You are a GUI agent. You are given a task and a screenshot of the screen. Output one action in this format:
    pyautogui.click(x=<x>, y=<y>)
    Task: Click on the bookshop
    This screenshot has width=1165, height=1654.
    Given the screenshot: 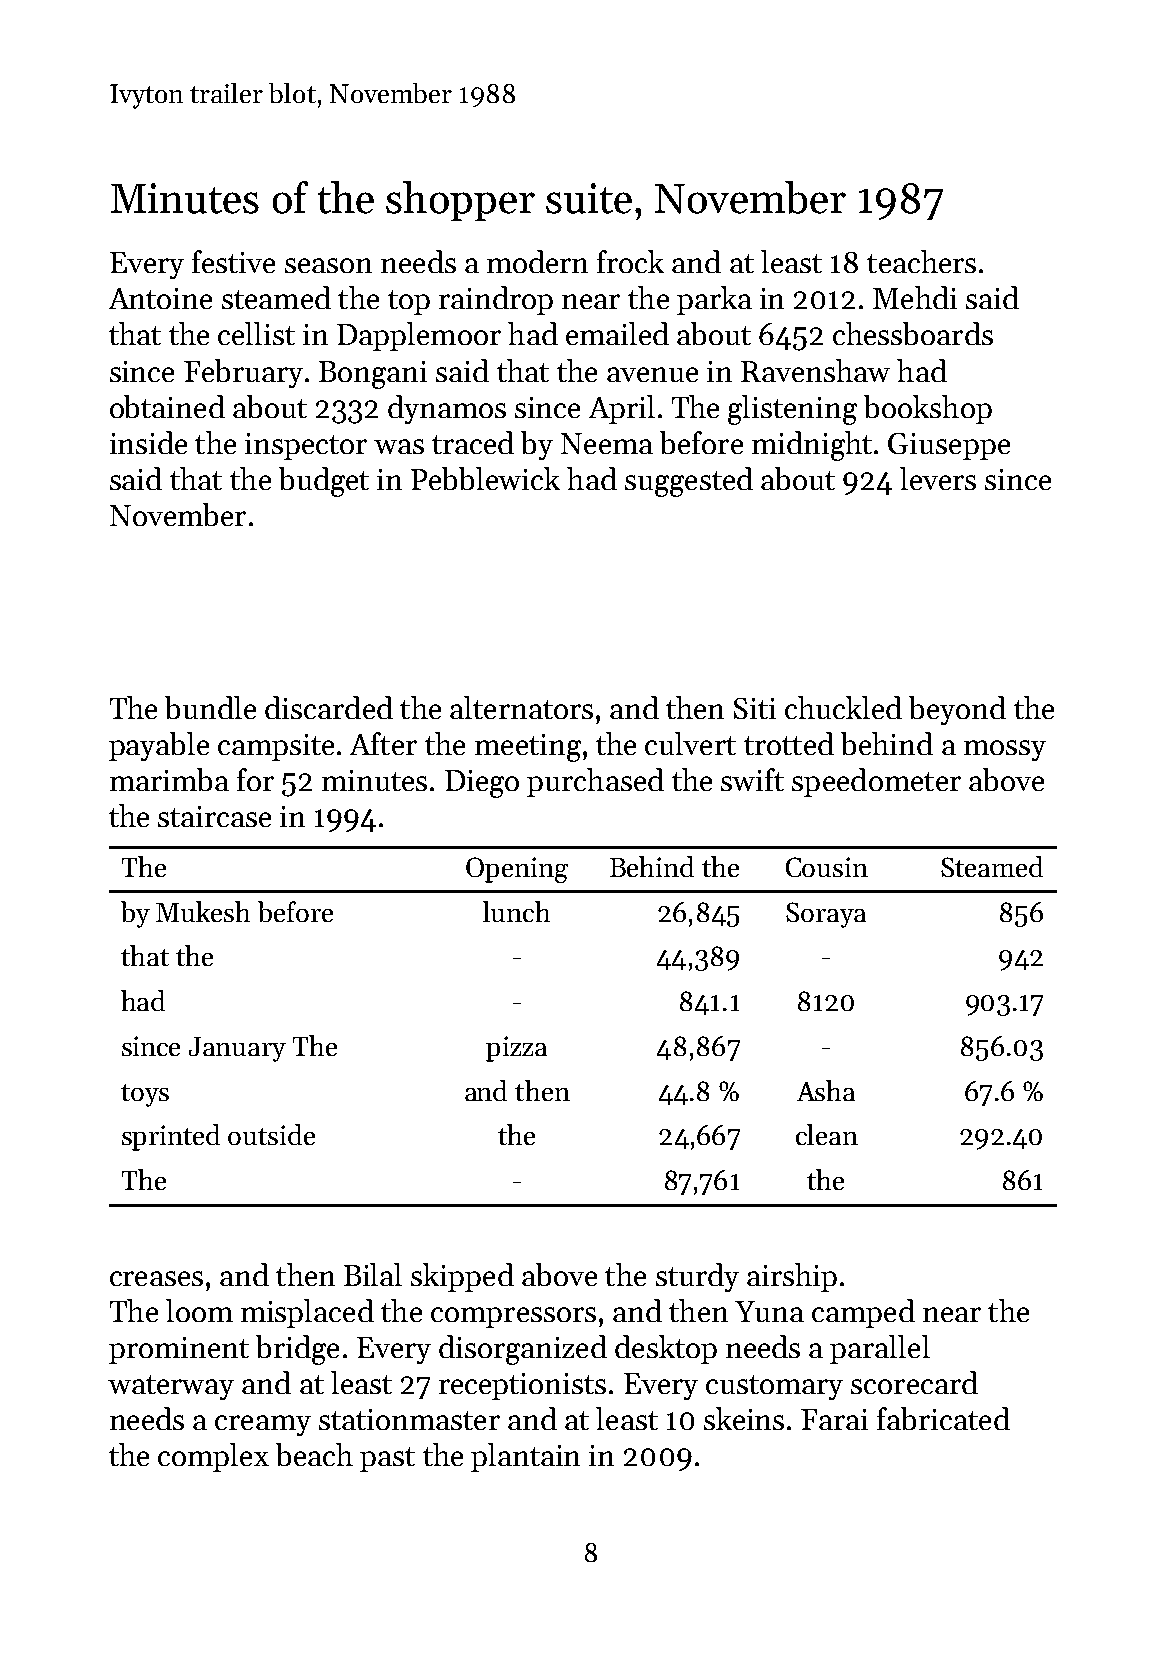 What is the action you would take?
    pyautogui.click(x=928, y=409)
